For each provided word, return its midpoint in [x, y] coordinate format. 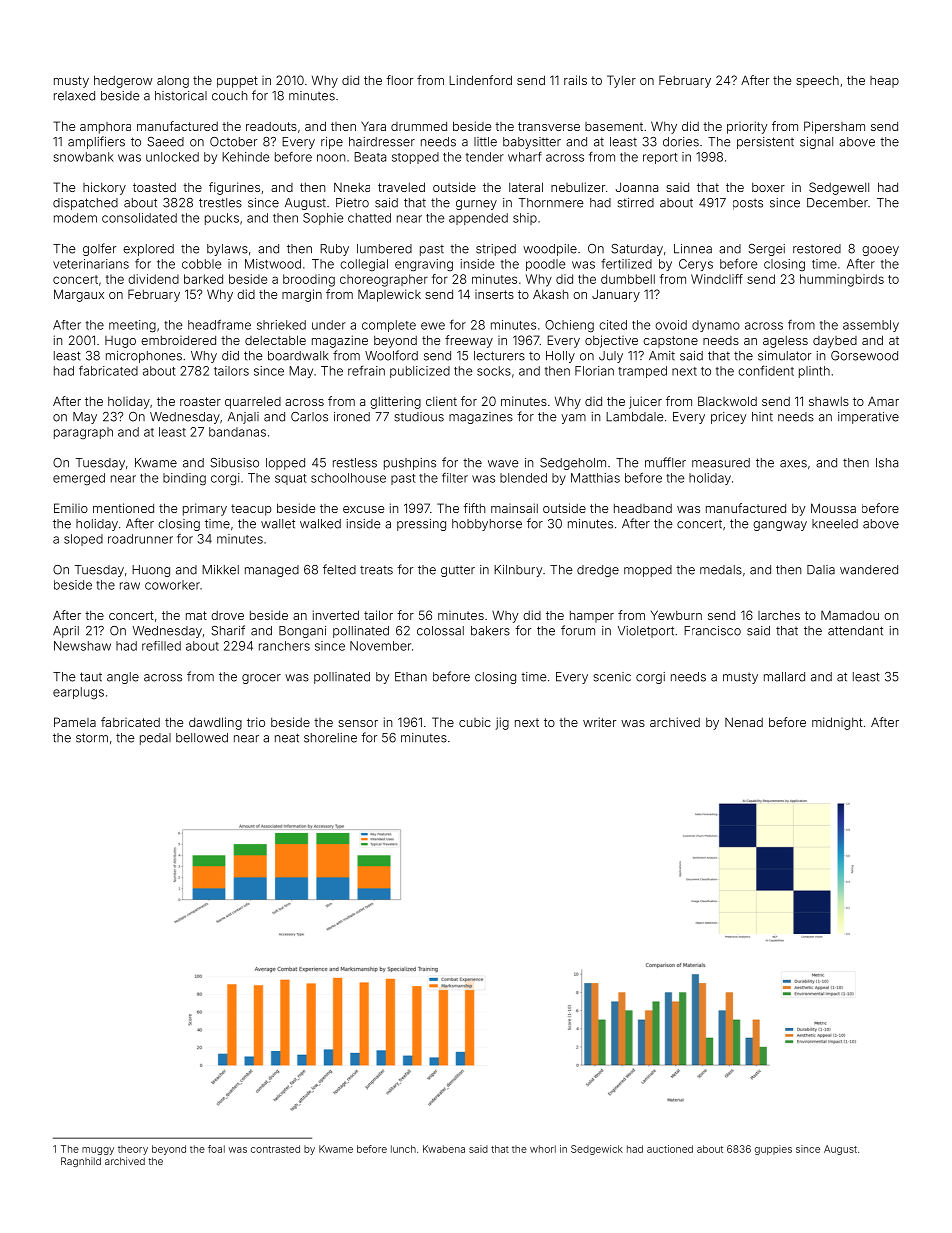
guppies [773, 1150]
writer [599, 722]
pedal [155, 739]
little [485, 142]
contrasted [275, 1149]
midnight [837, 723]
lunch [403, 1149]
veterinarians [91, 264]
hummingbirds [842, 280]
